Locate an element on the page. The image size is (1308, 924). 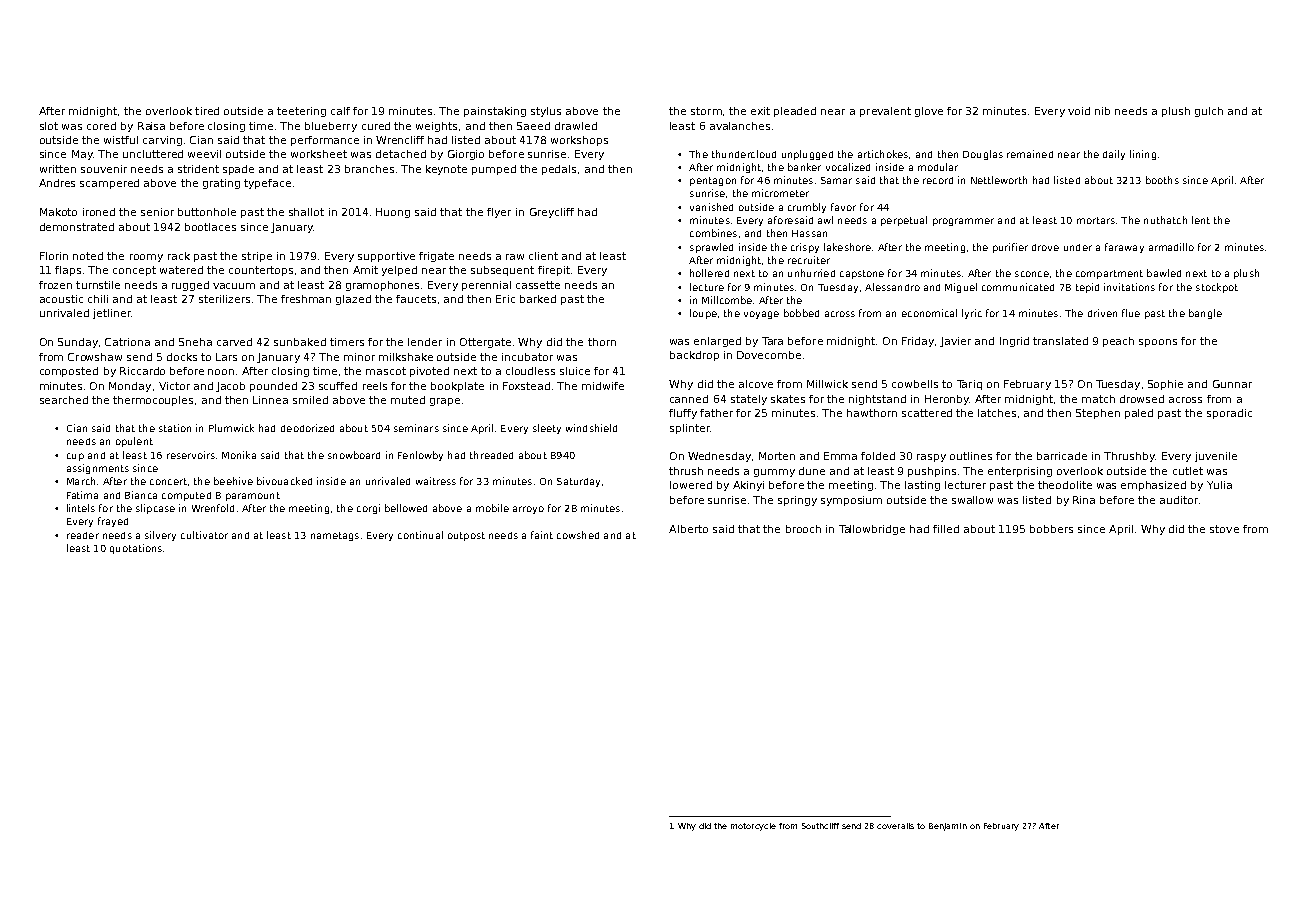
vocalized is located at coordinates (848, 167).
